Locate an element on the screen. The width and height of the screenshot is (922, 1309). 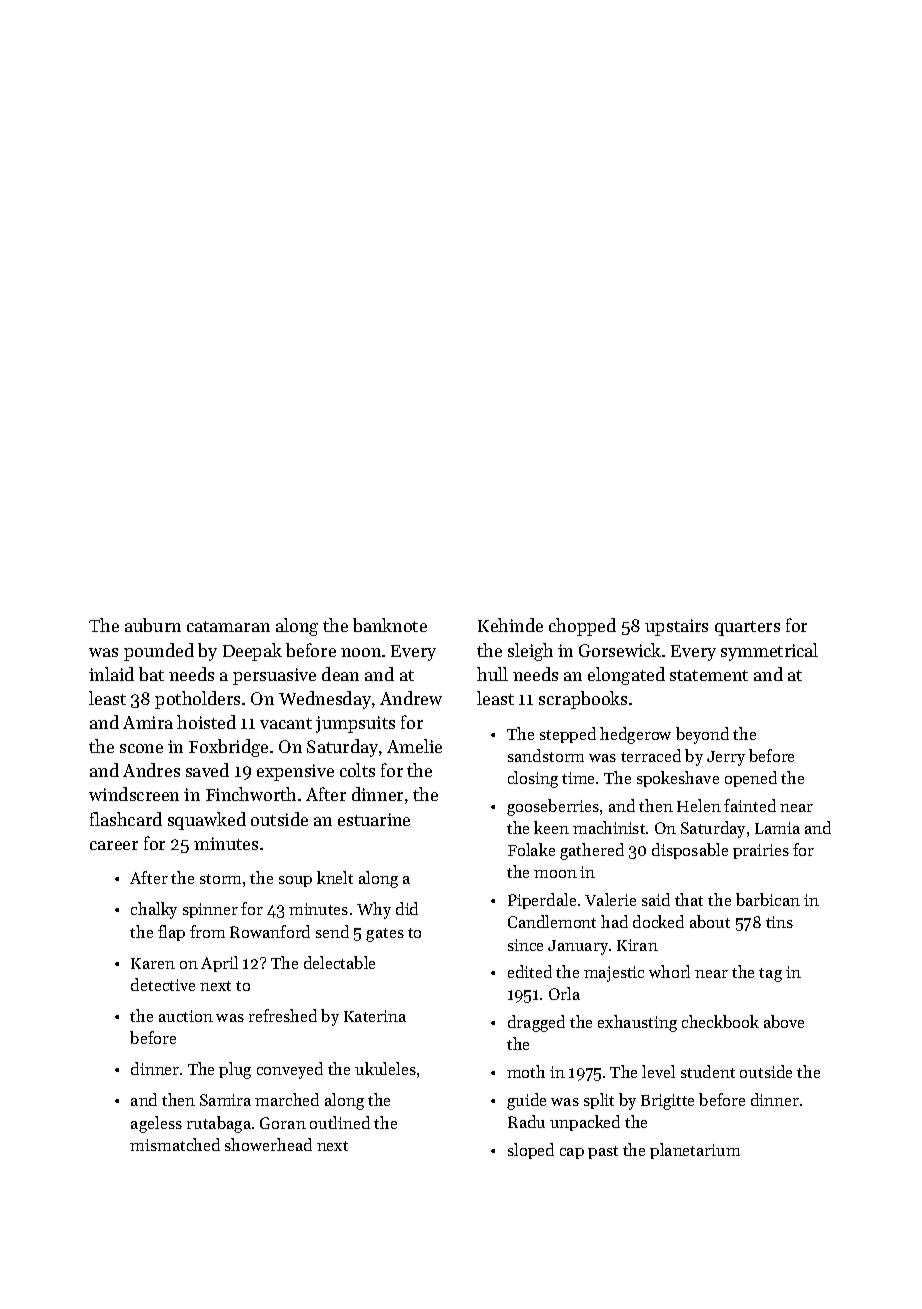
Gorsewick is located at coordinates (620, 650).
